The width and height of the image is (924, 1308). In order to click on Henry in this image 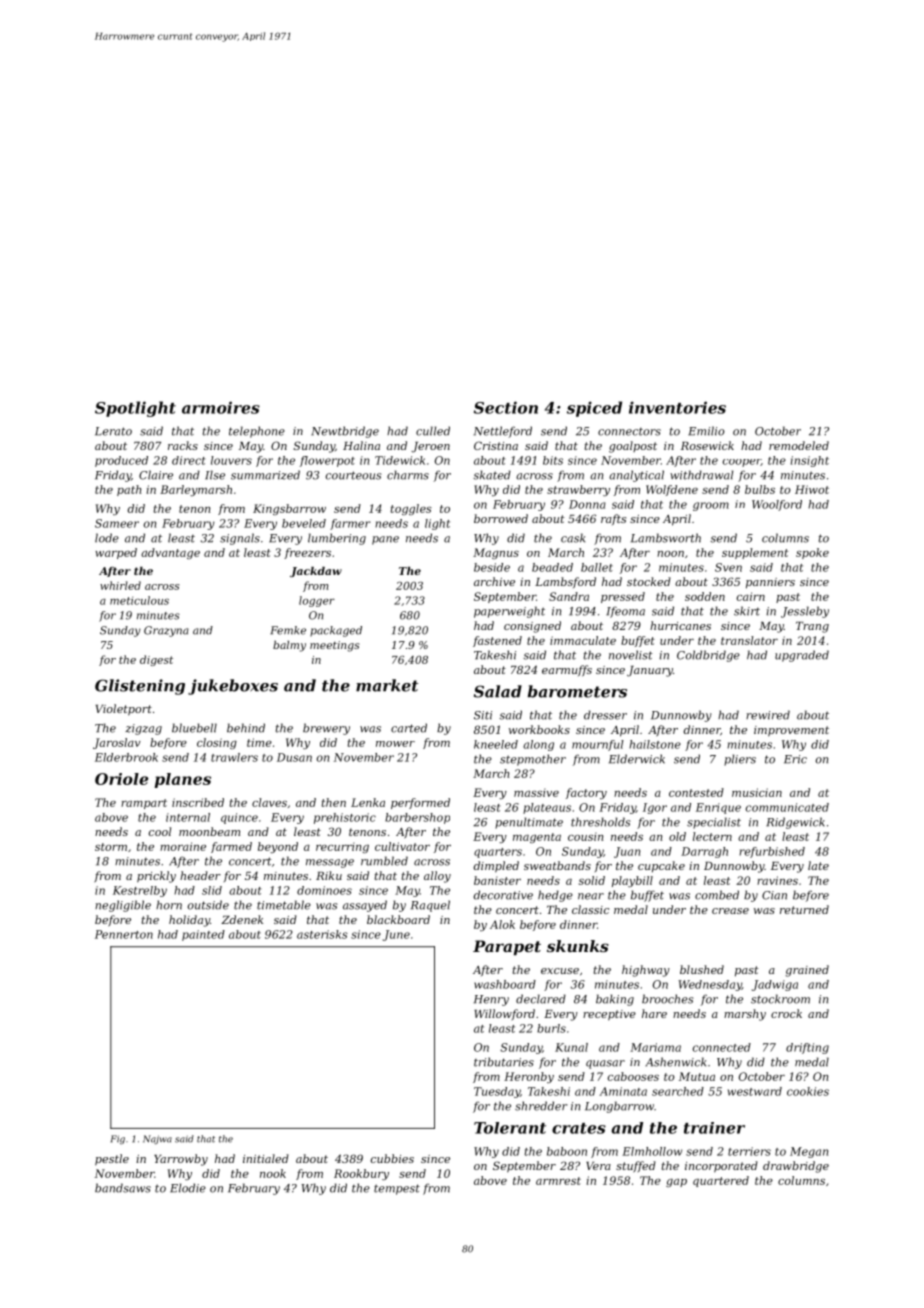, I will do `click(491, 1000)`.
